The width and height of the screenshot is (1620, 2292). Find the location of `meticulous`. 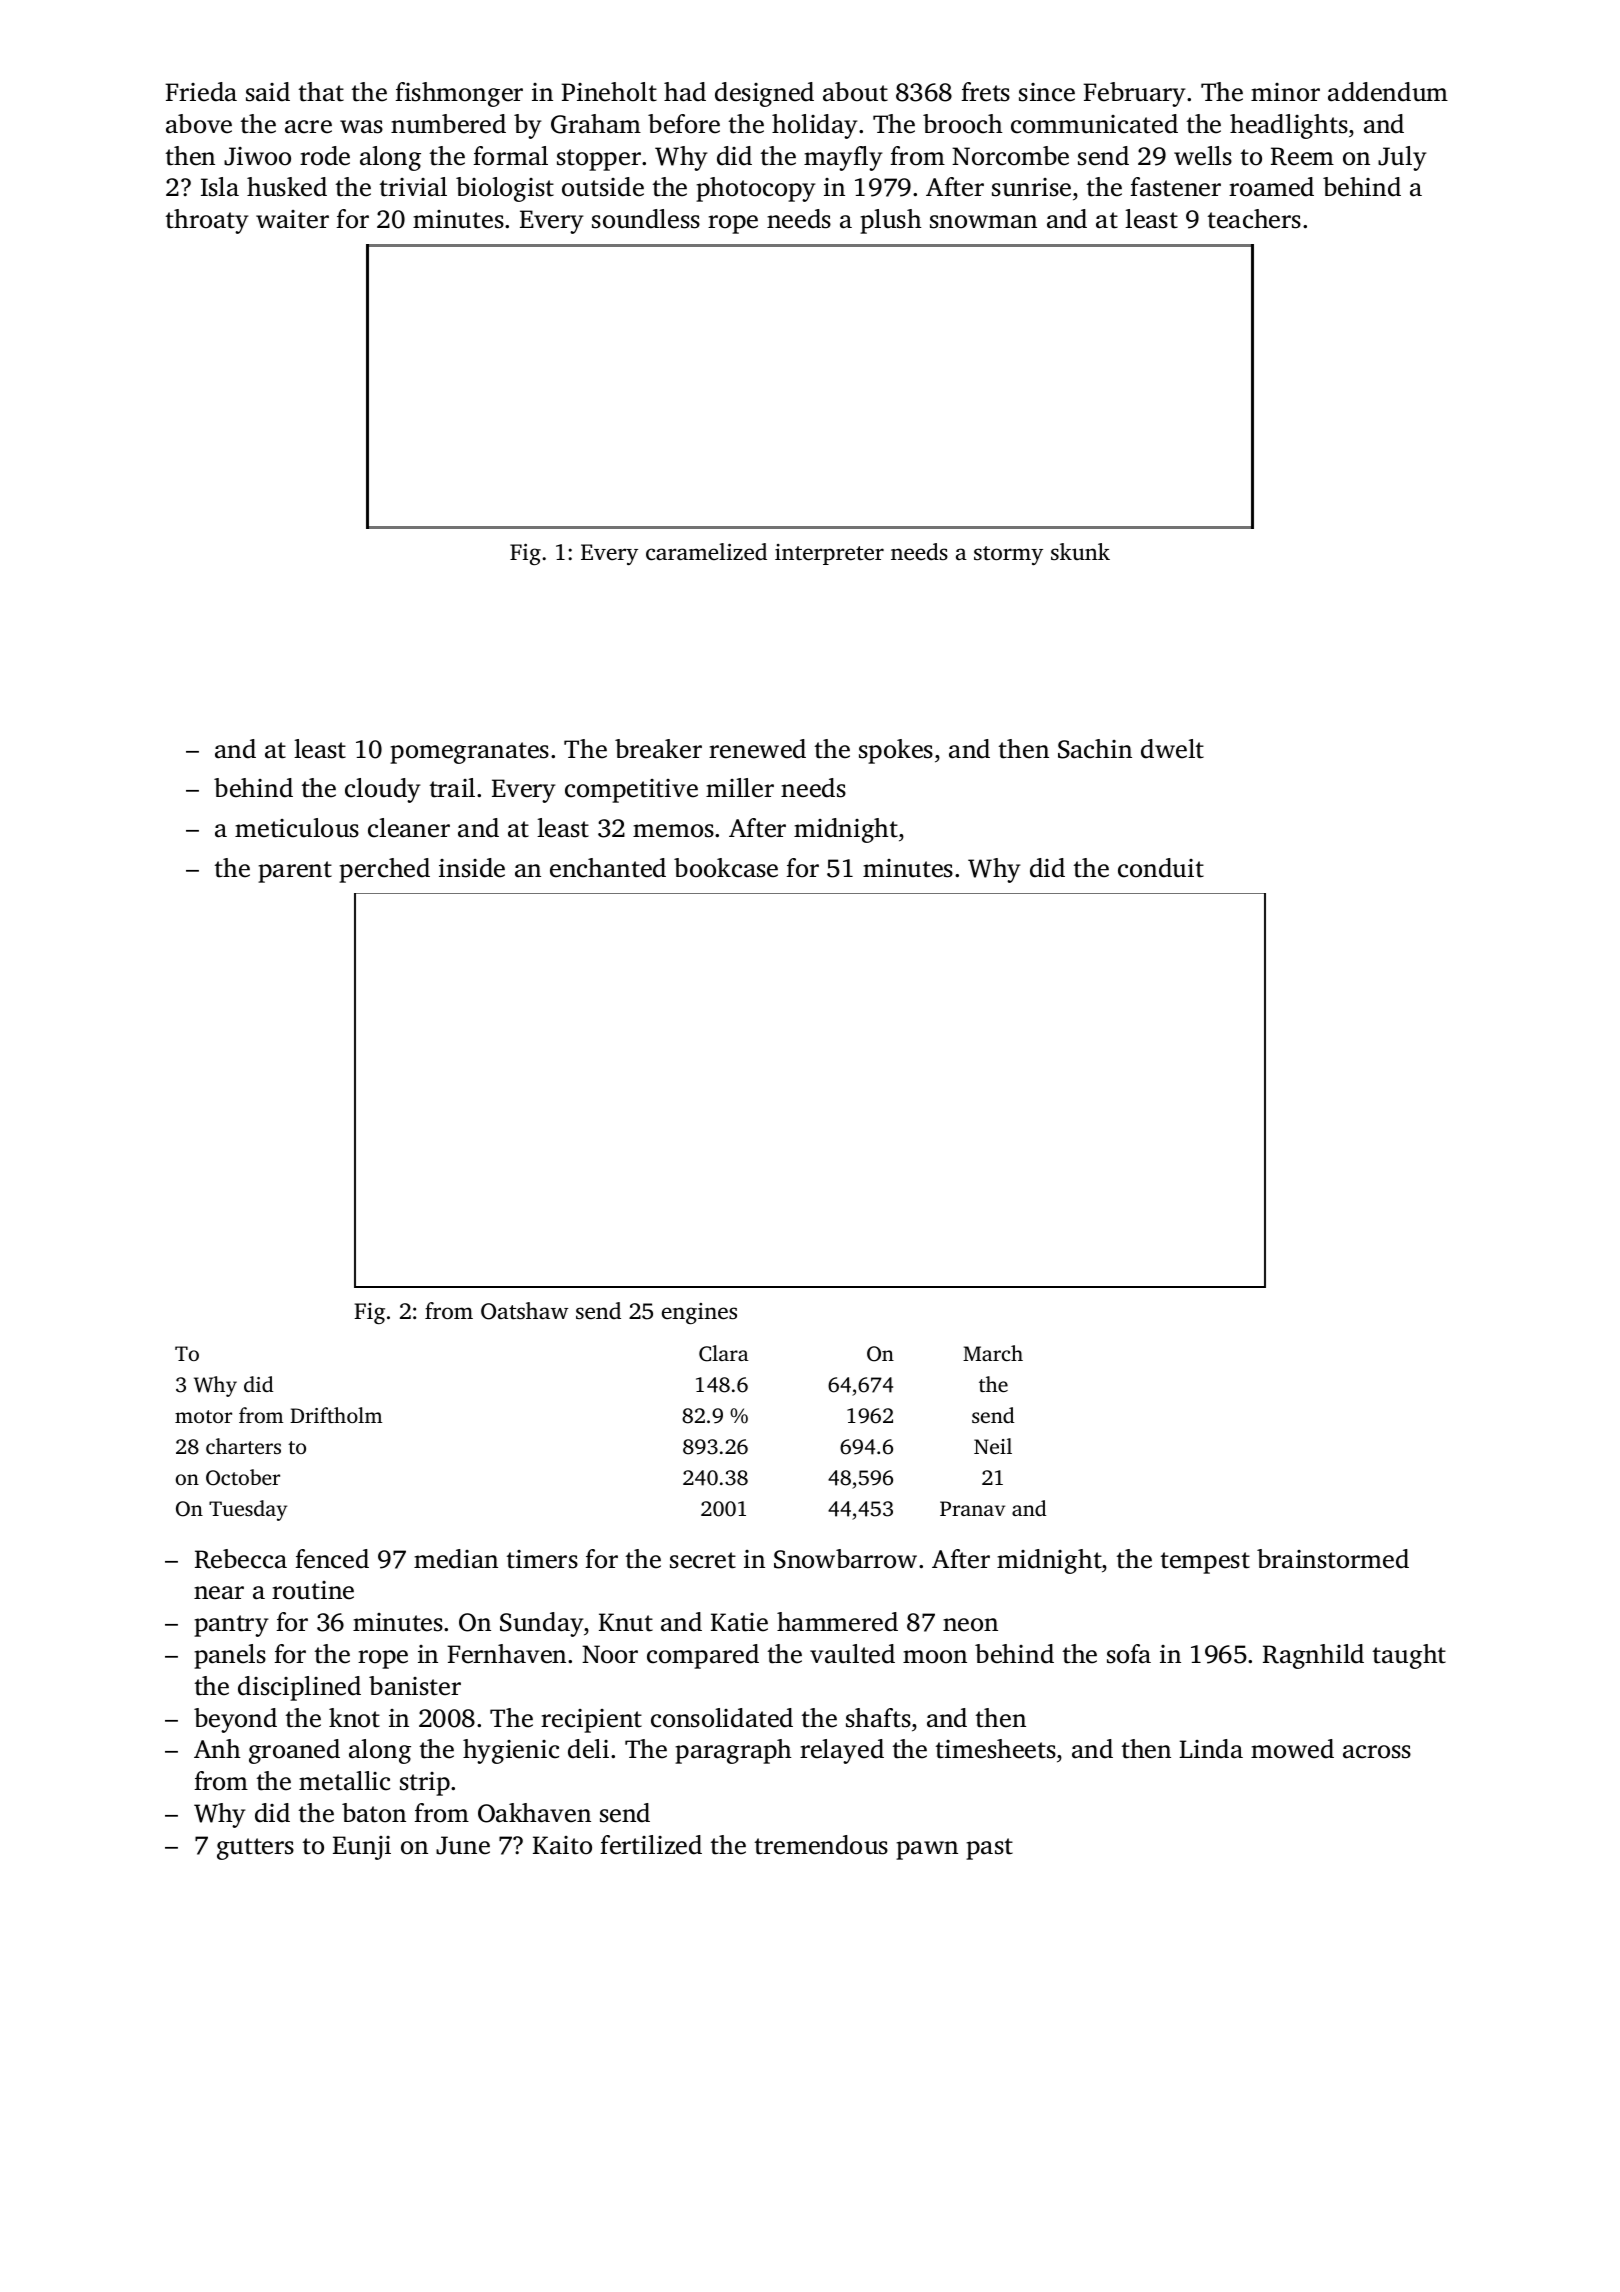

meticulous is located at coordinates (297, 828).
